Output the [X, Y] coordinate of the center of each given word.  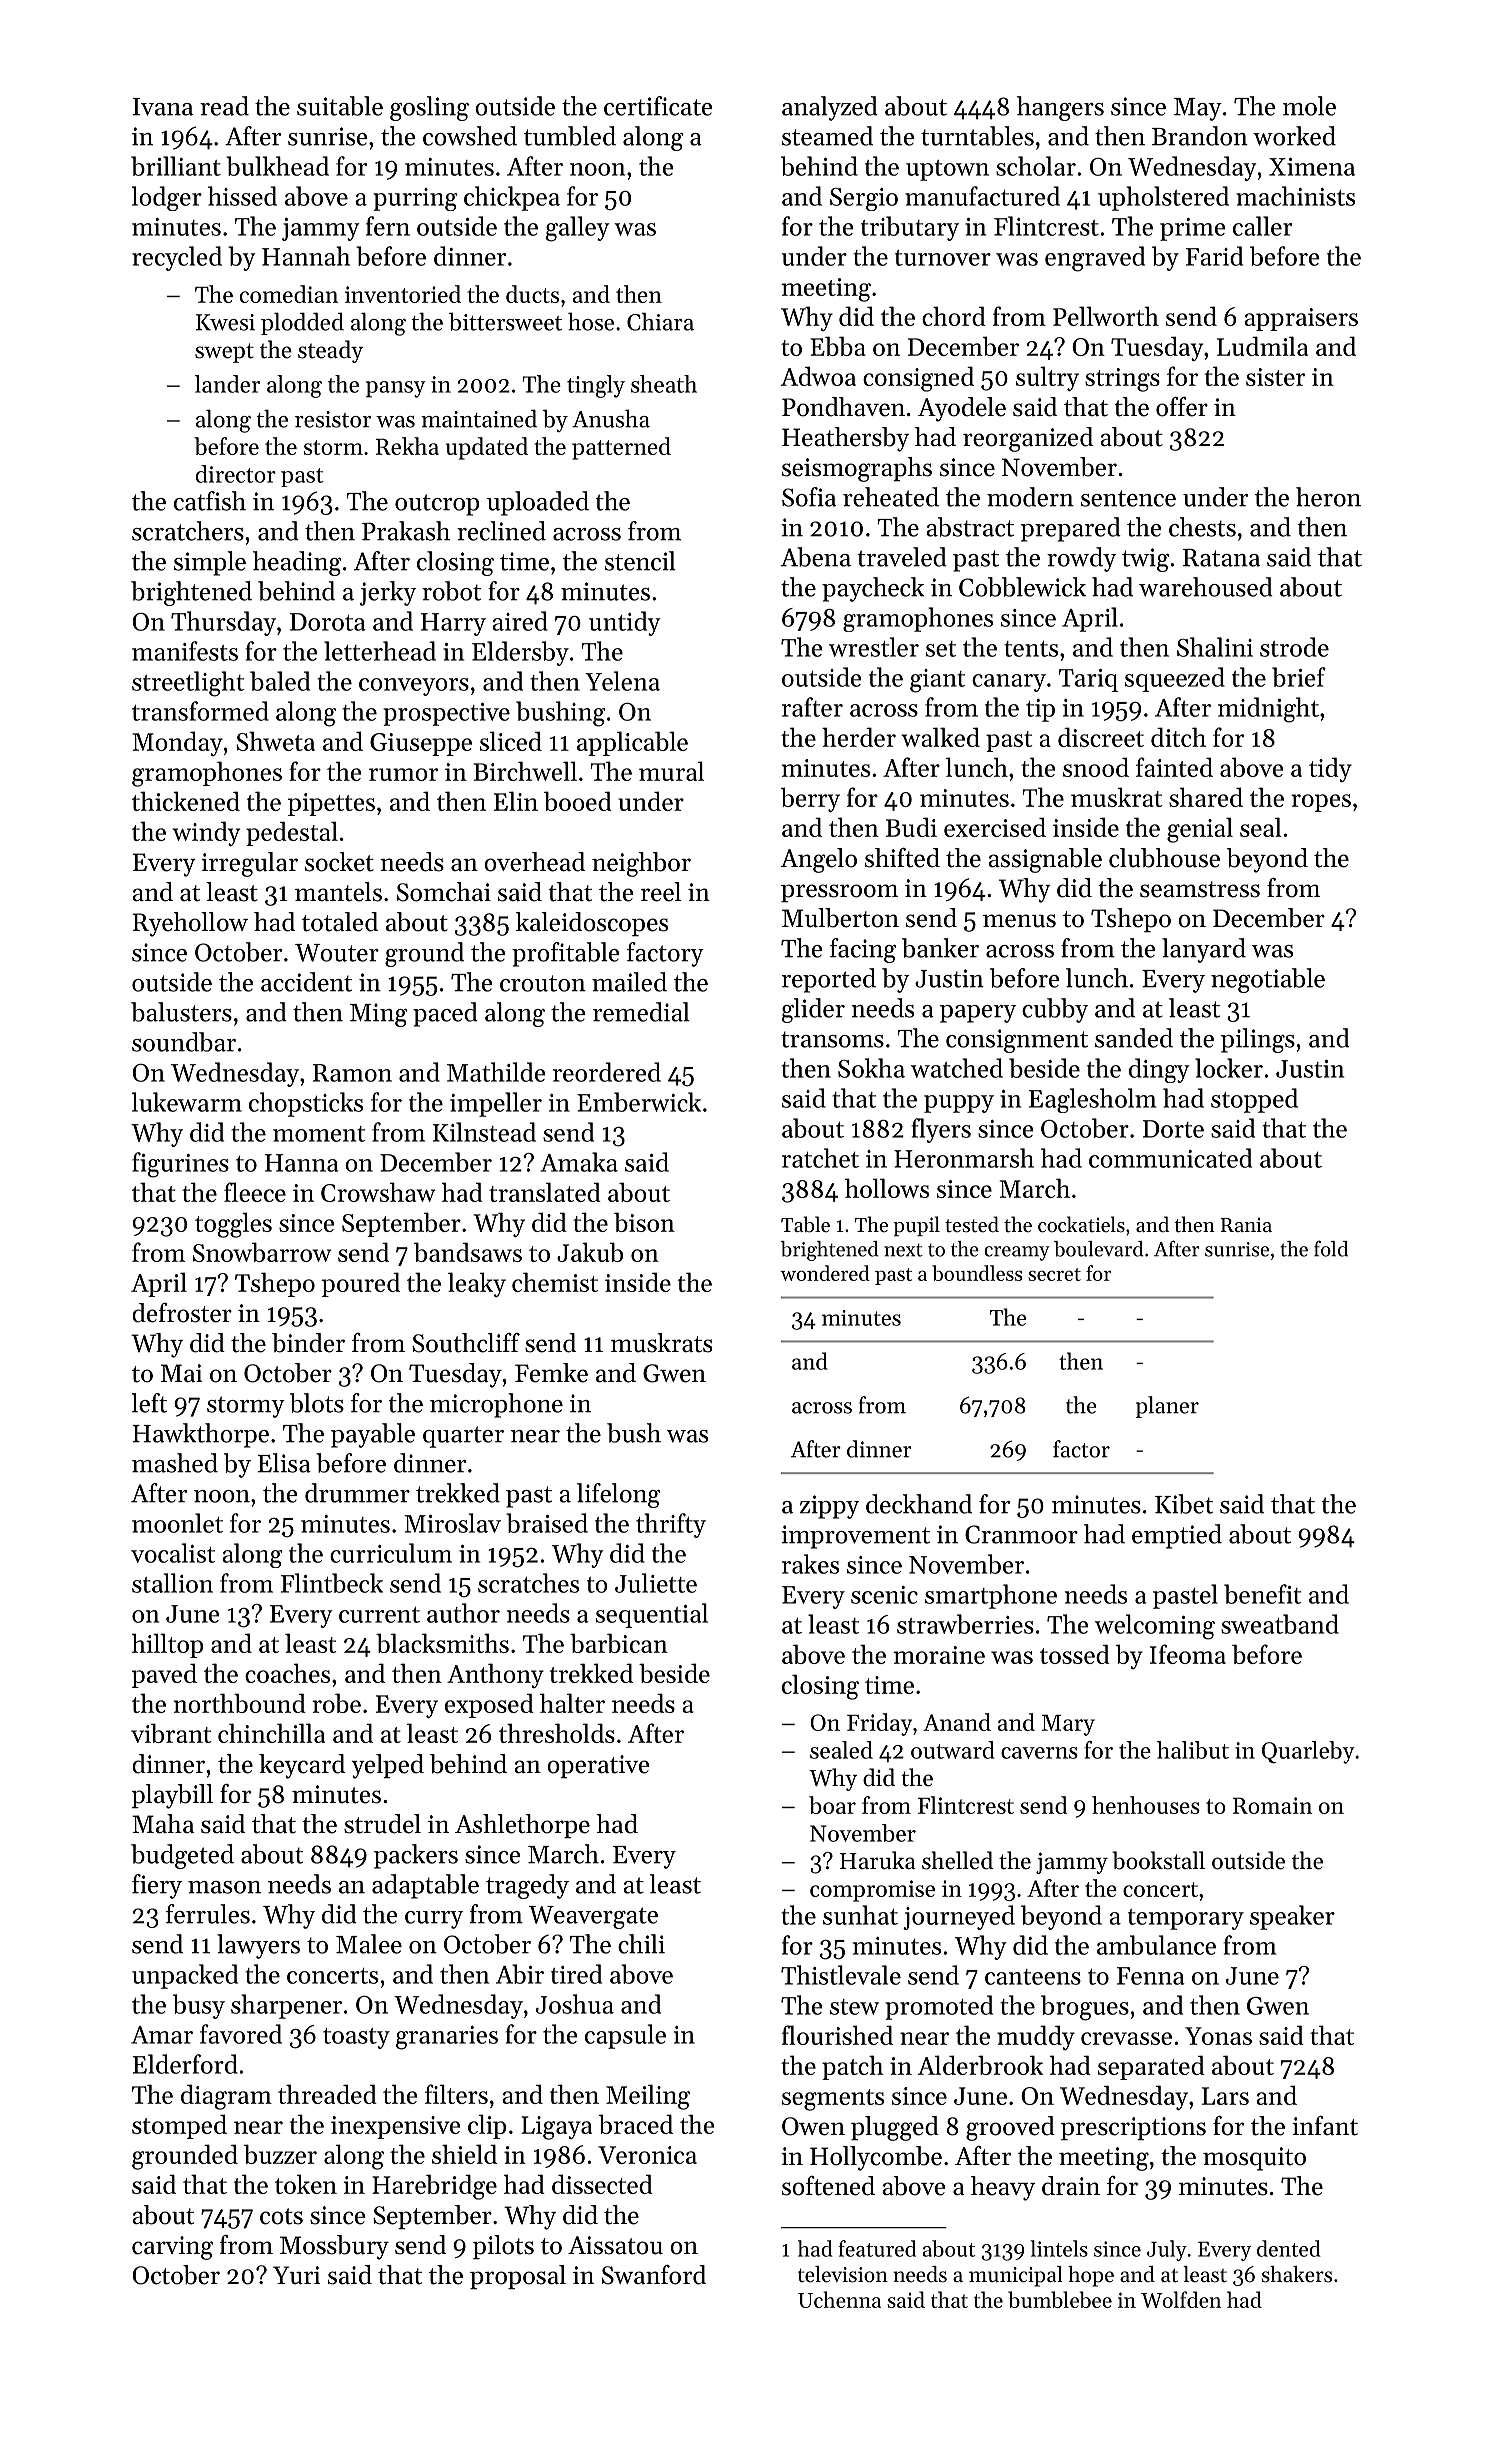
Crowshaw [378, 1192]
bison [644, 1222]
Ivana [163, 107]
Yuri [297, 2275]
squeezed [1175, 679]
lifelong [618, 1495]
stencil [640, 561]
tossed [1075, 1654]
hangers [1060, 108]
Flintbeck [332, 1583]
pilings [1258, 1040]
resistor [333, 419]
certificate [658, 106]
